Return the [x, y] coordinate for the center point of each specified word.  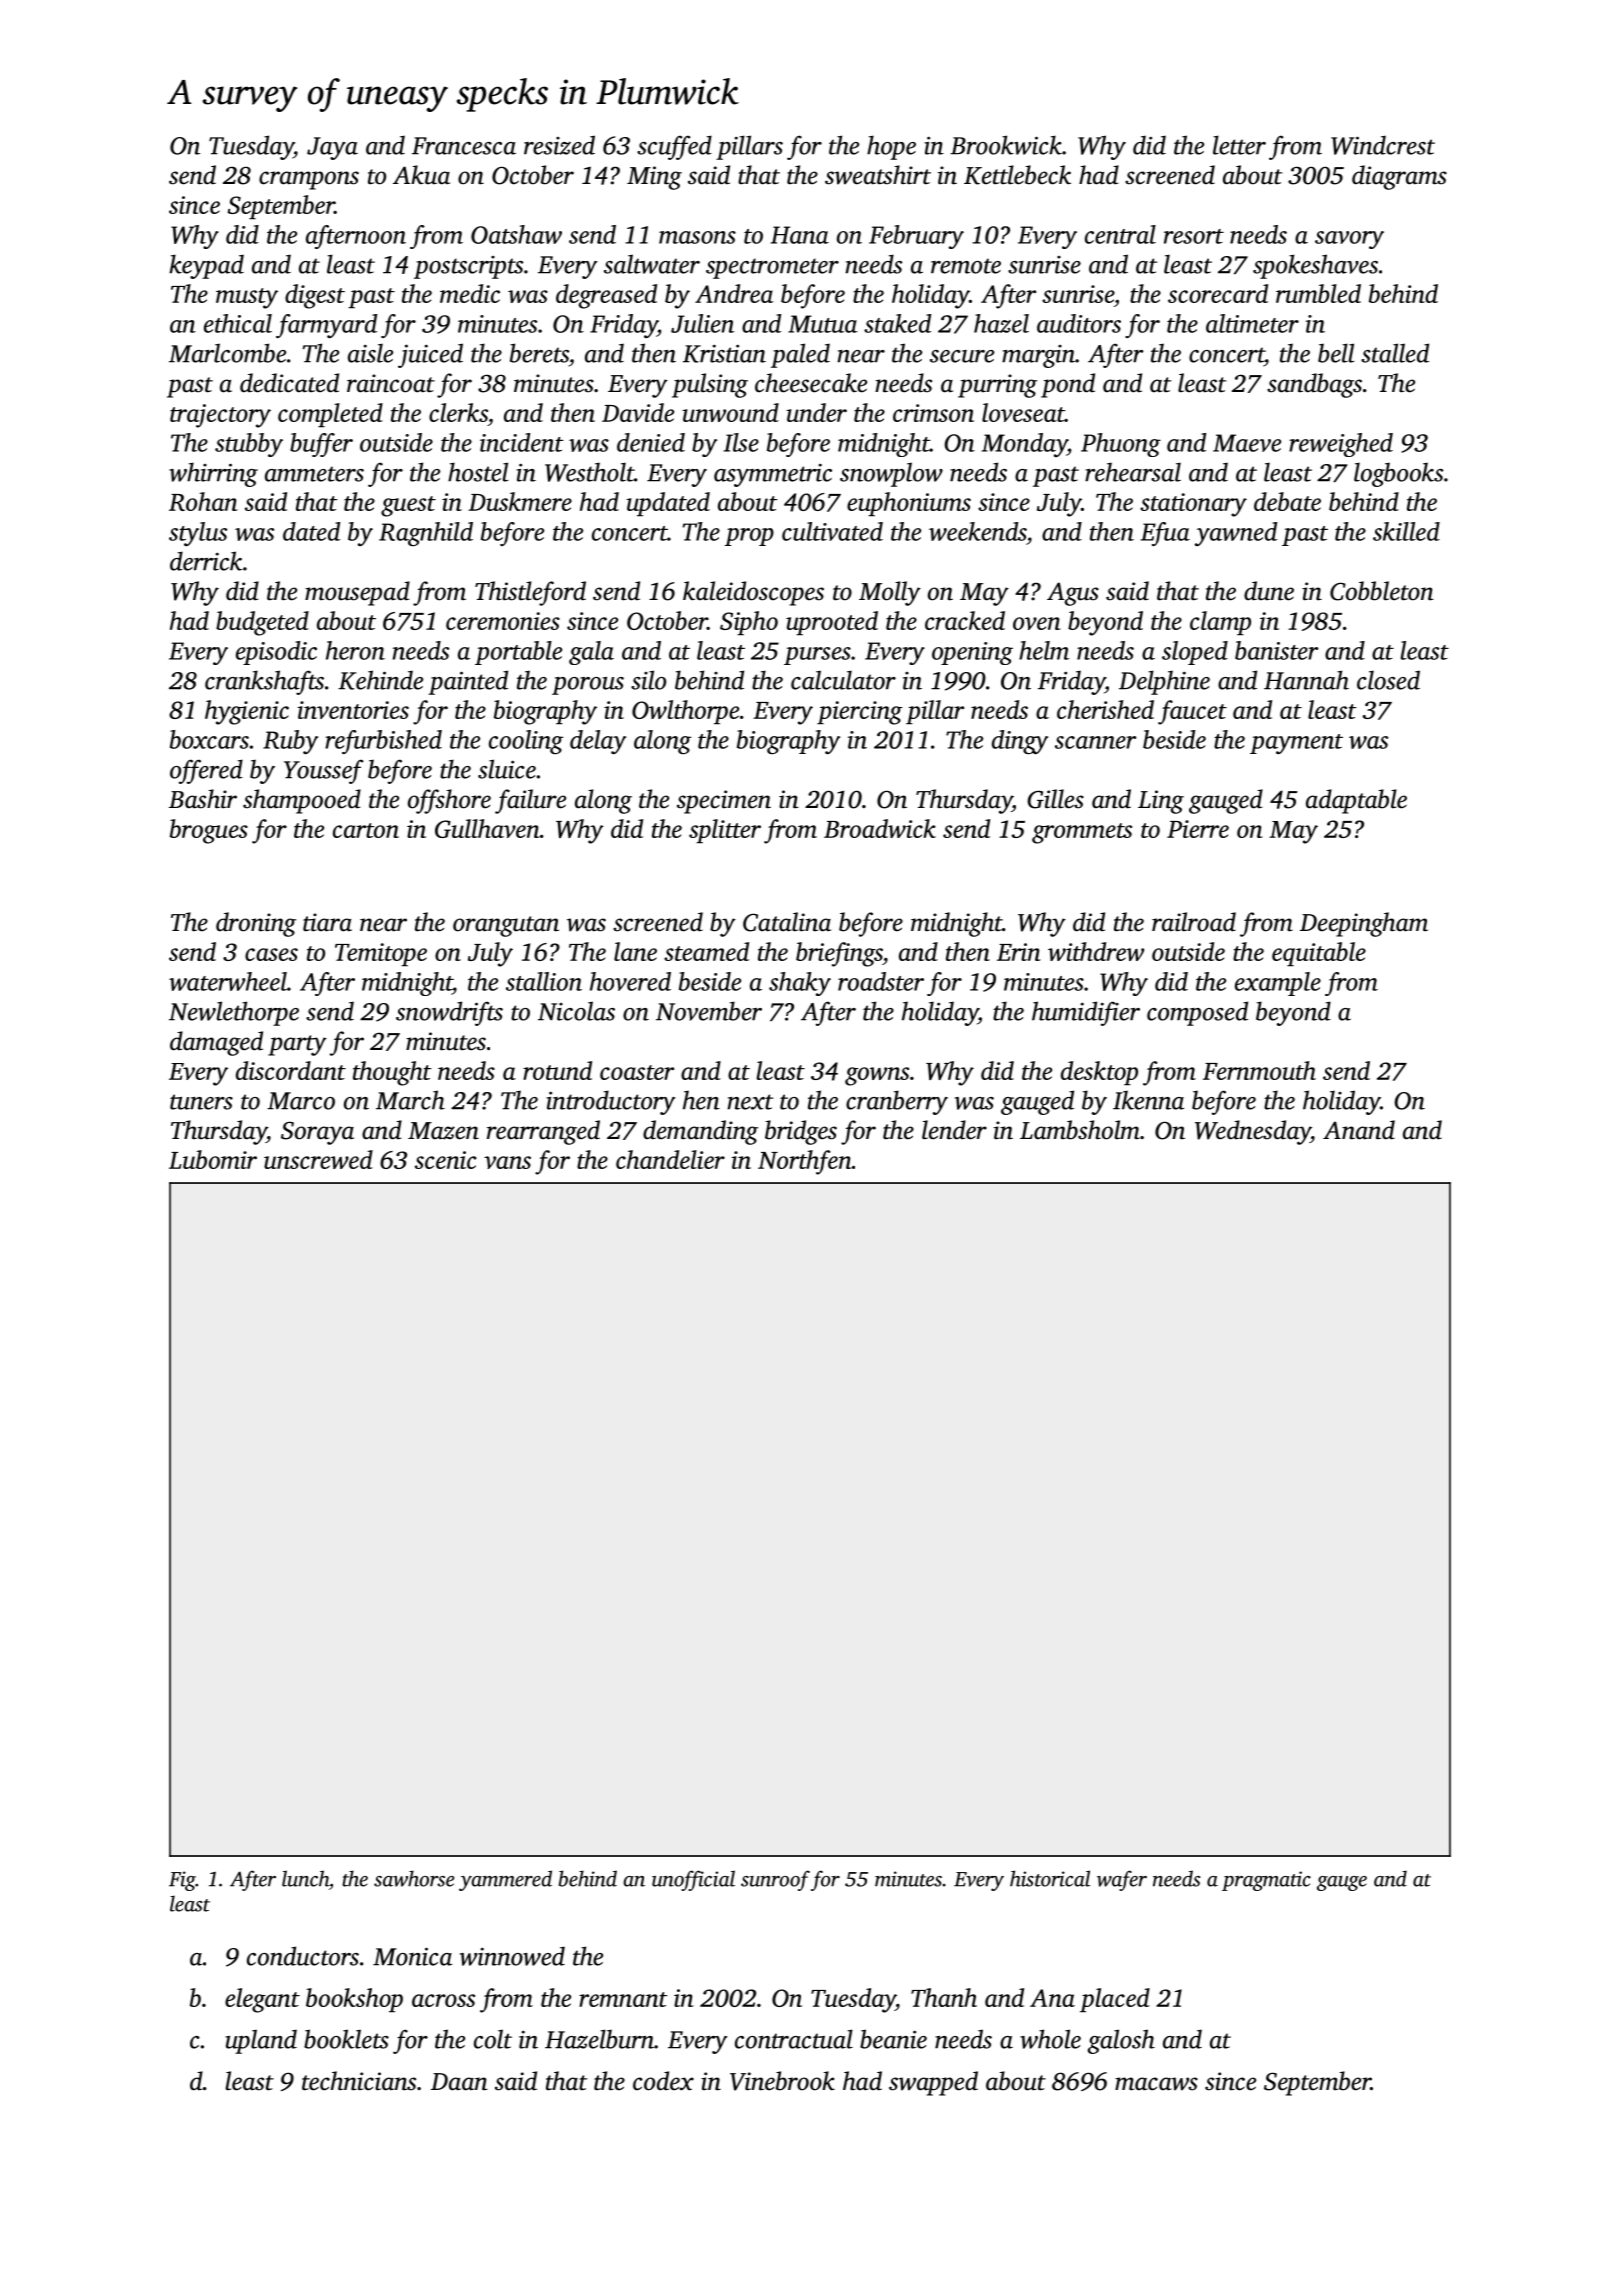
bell [1336, 353]
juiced [430, 355]
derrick [206, 561]
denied [651, 442]
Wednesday [1253, 1132]
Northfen [805, 1162]
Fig [182, 1881]
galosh [1121, 2041]
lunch [305, 1878]
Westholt [589, 472]
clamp [1220, 623]
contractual [794, 2039]
